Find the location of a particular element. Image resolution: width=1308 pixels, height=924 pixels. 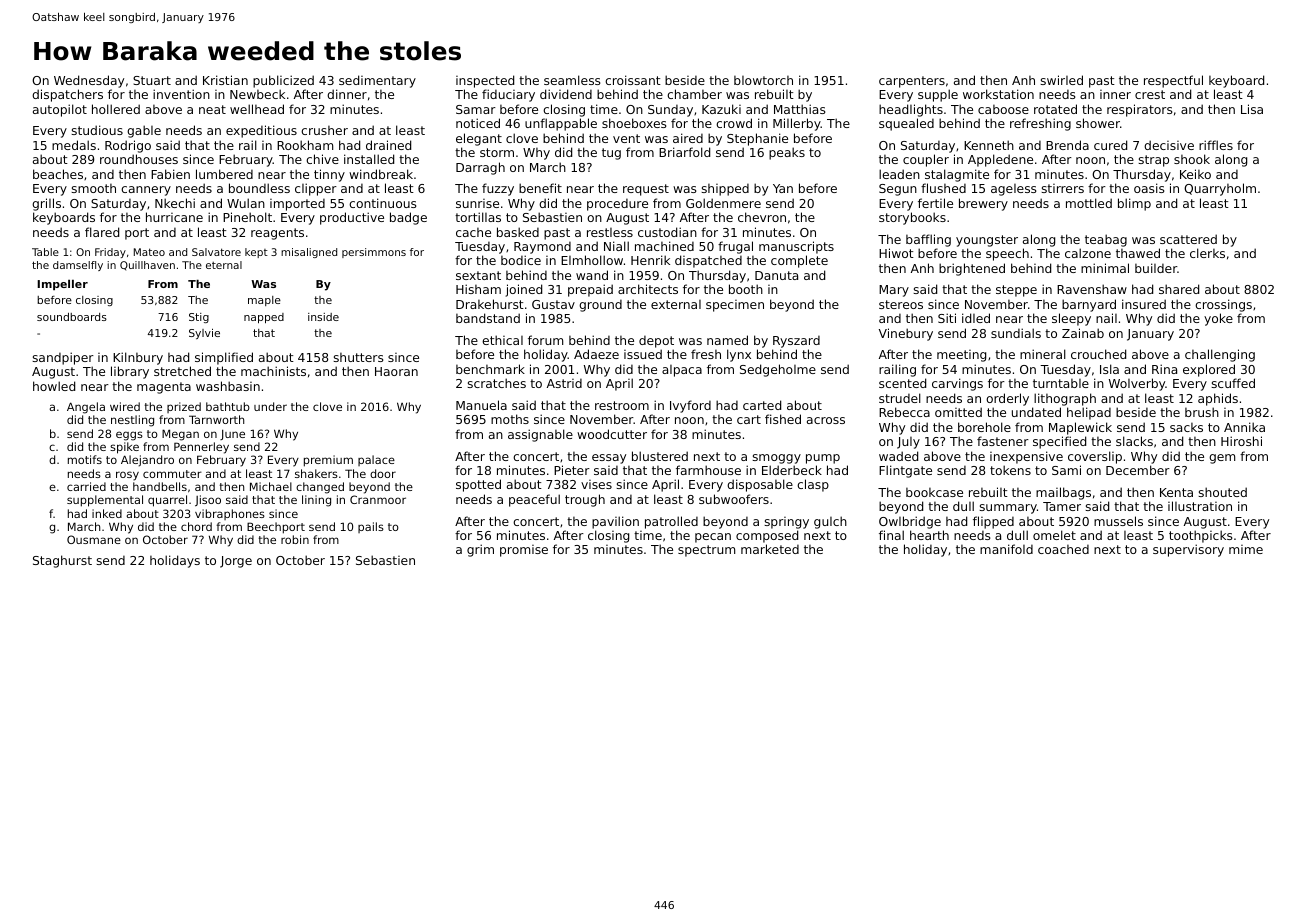

blowtorch is located at coordinates (763, 80).
